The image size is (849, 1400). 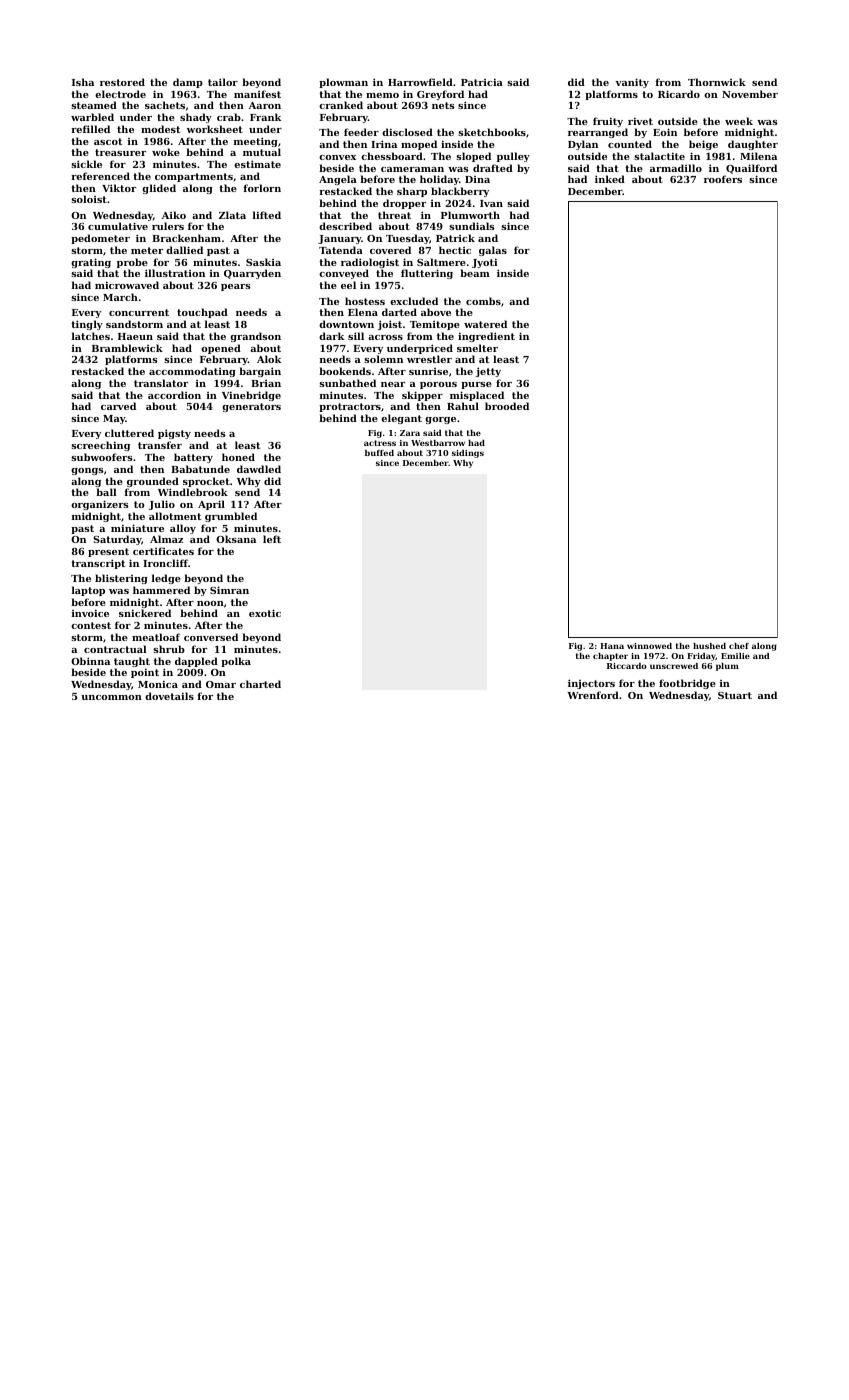 What do you see at coordinates (260, 684) in the document?
I see `charted` at bounding box center [260, 684].
